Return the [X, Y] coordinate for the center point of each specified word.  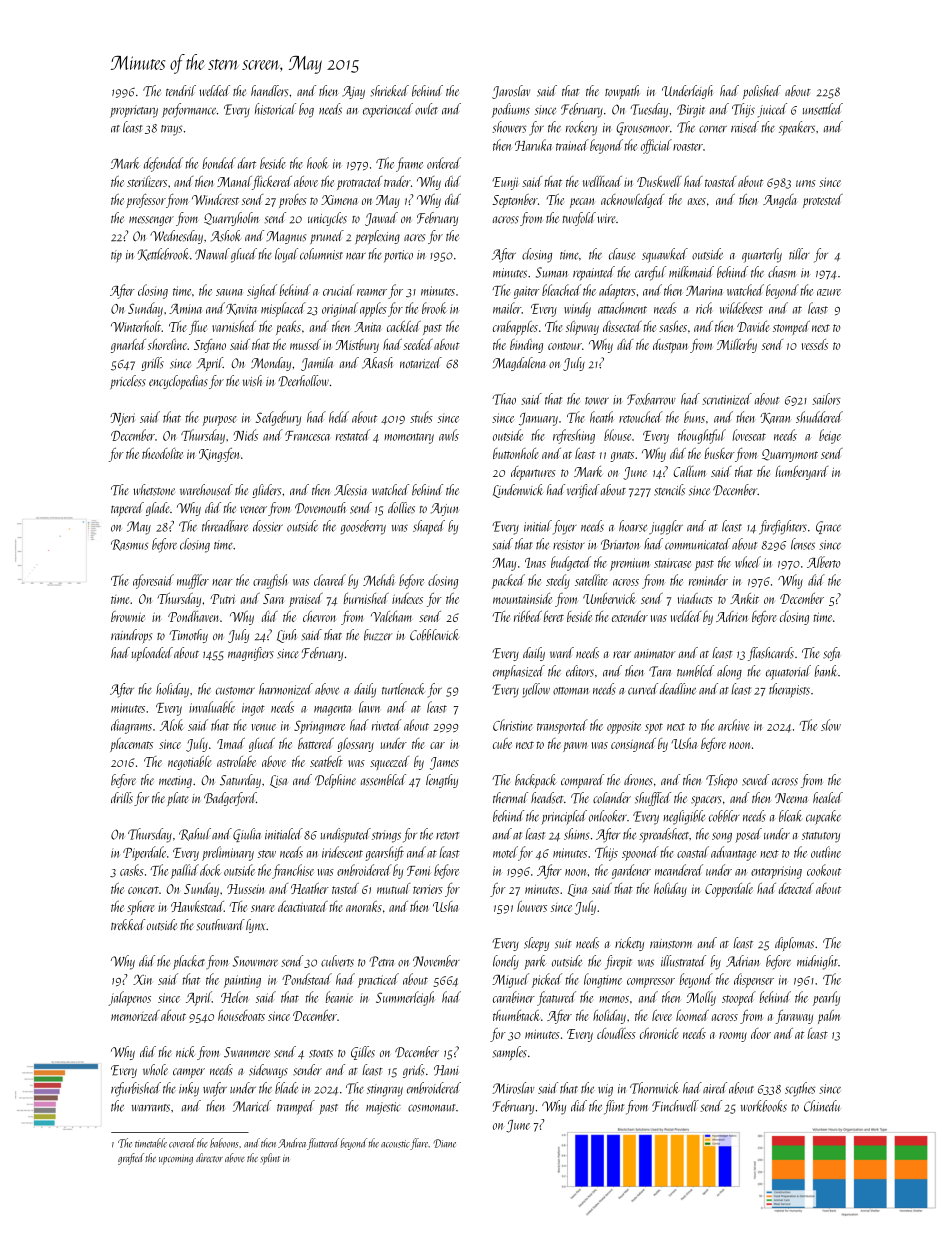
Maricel [252, 1106]
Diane [445, 1143]
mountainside [522, 598]
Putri [222, 599]
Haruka [533, 145]
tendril [181, 90]
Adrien [732, 616]
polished [762, 92]
